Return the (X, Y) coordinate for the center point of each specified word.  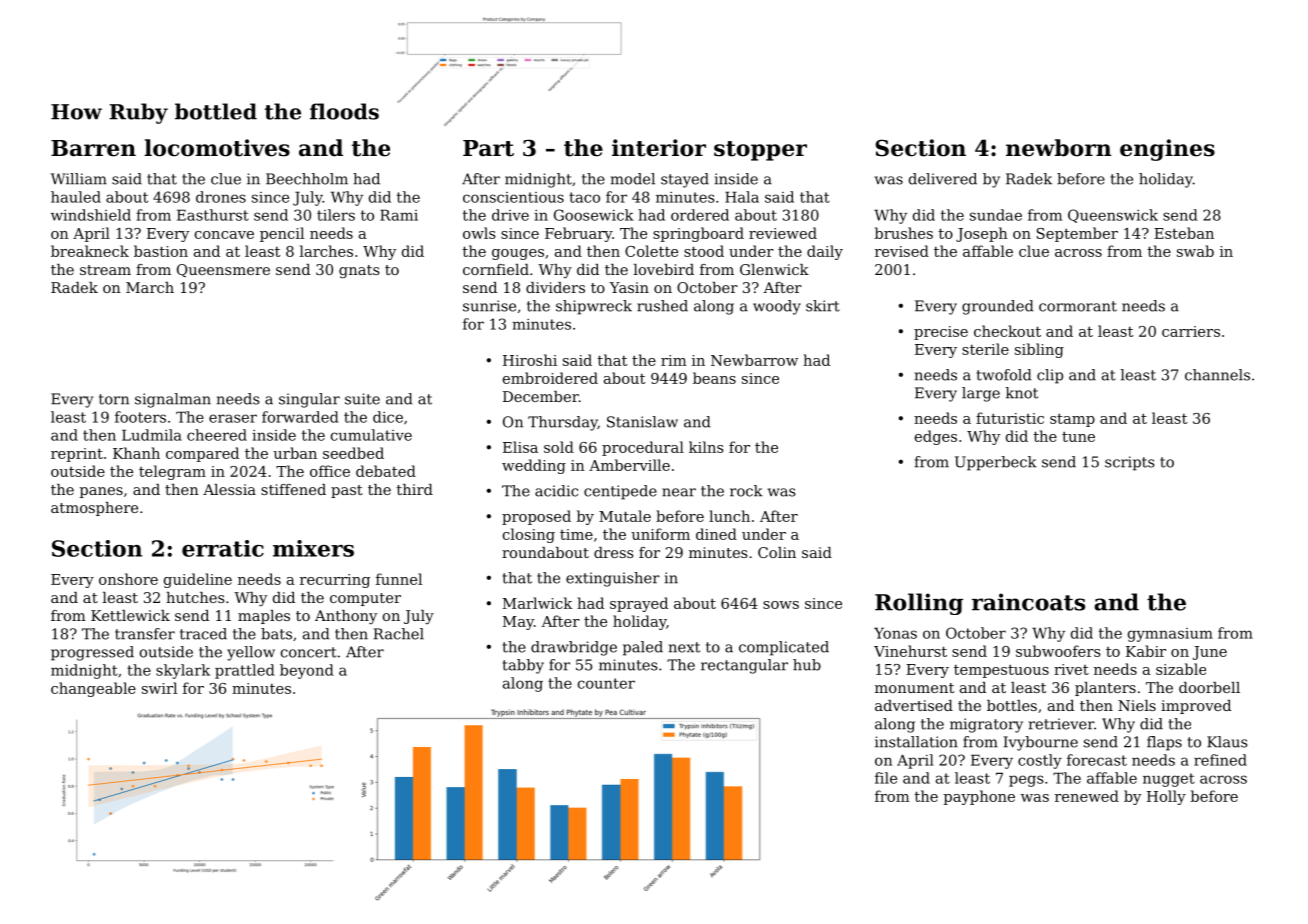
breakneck (90, 251)
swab (1195, 251)
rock (746, 491)
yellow (251, 653)
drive (510, 215)
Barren (93, 148)
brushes (904, 233)
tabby (523, 666)
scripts (1129, 463)
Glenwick (774, 269)
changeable (93, 689)
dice (388, 417)
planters (1105, 689)
